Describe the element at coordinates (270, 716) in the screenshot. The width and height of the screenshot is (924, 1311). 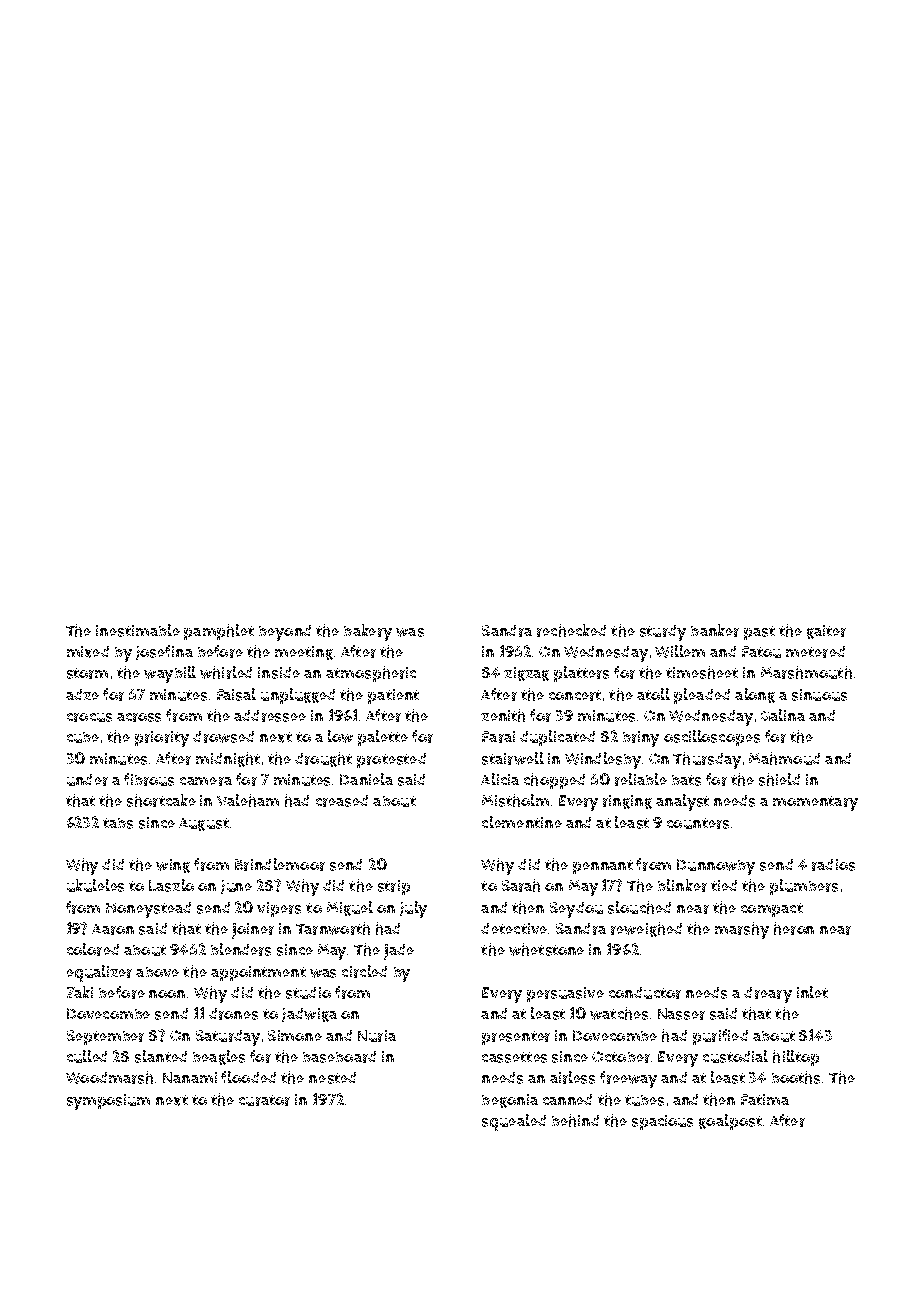
I see `addressee` at that location.
